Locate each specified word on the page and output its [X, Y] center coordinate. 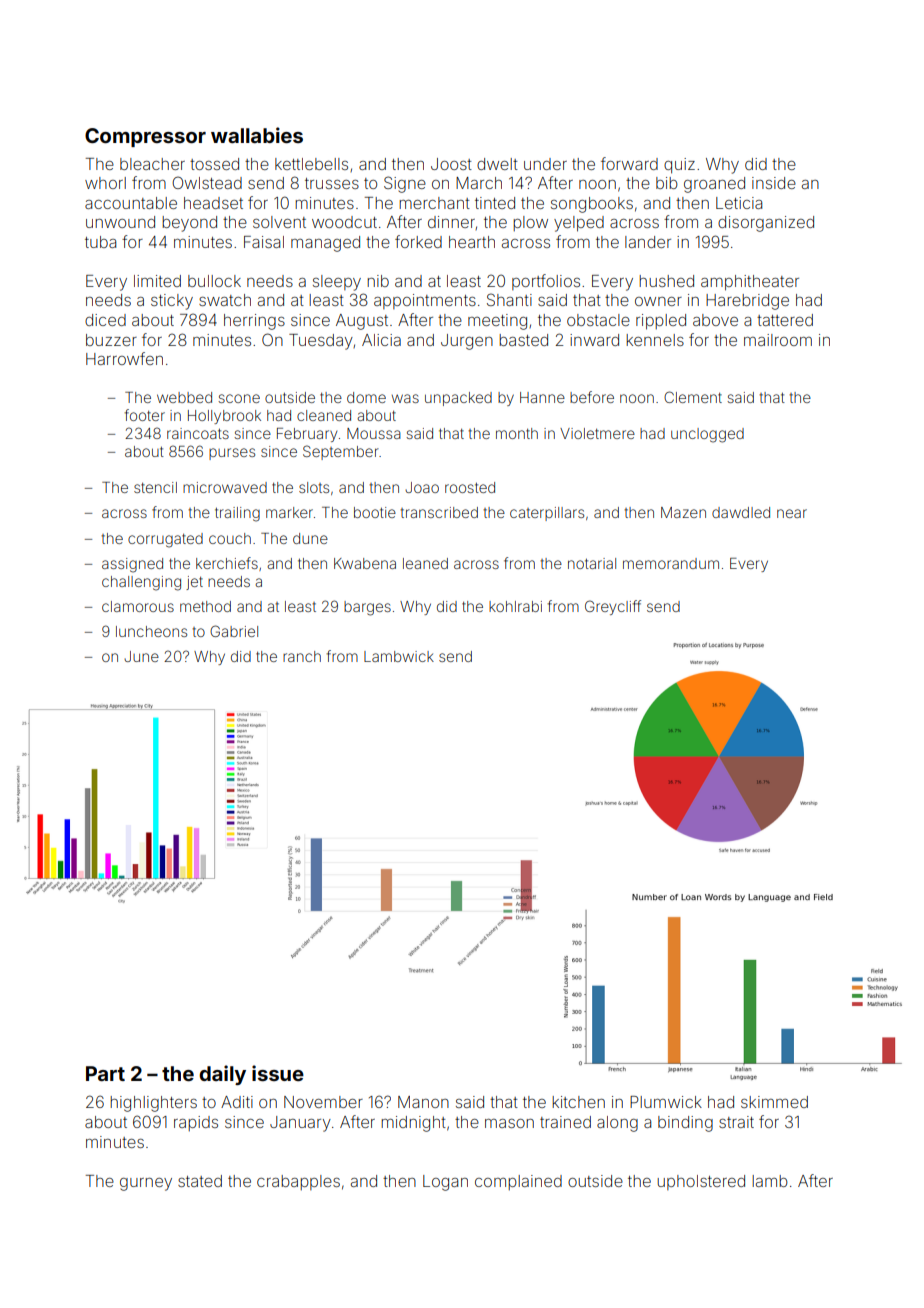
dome [366, 397]
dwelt [497, 164]
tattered [785, 320]
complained [518, 1182]
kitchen [578, 1102]
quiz [679, 166]
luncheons [151, 631]
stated [200, 1181]
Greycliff [613, 607]
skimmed [774, 1102]
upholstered [701, 1182]
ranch [302, 656]
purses [232, 454]
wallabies [257, 135]
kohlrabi [515, 606]
